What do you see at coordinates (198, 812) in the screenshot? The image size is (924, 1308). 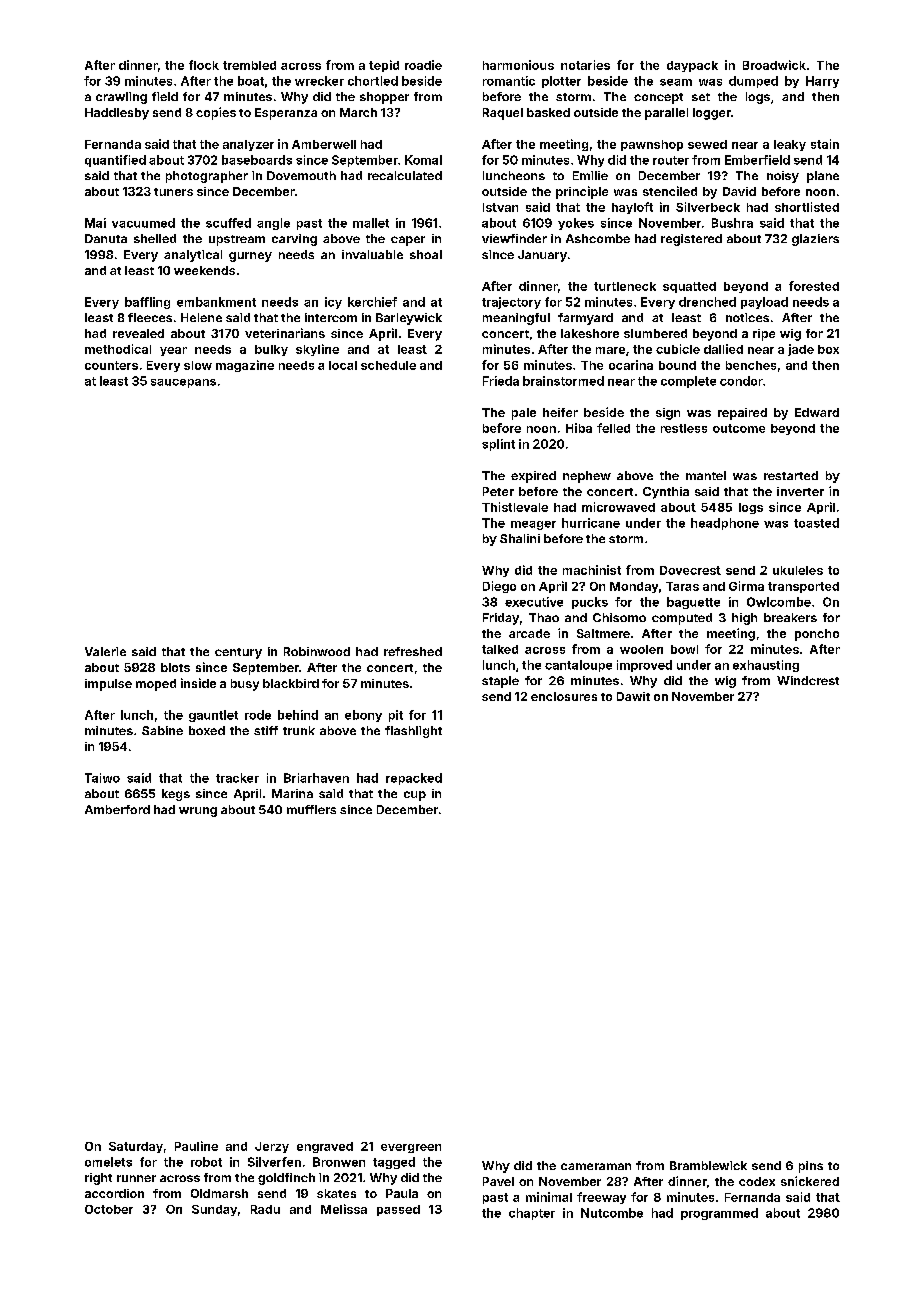 I see `wrung` at bounding box center [198, 812].
